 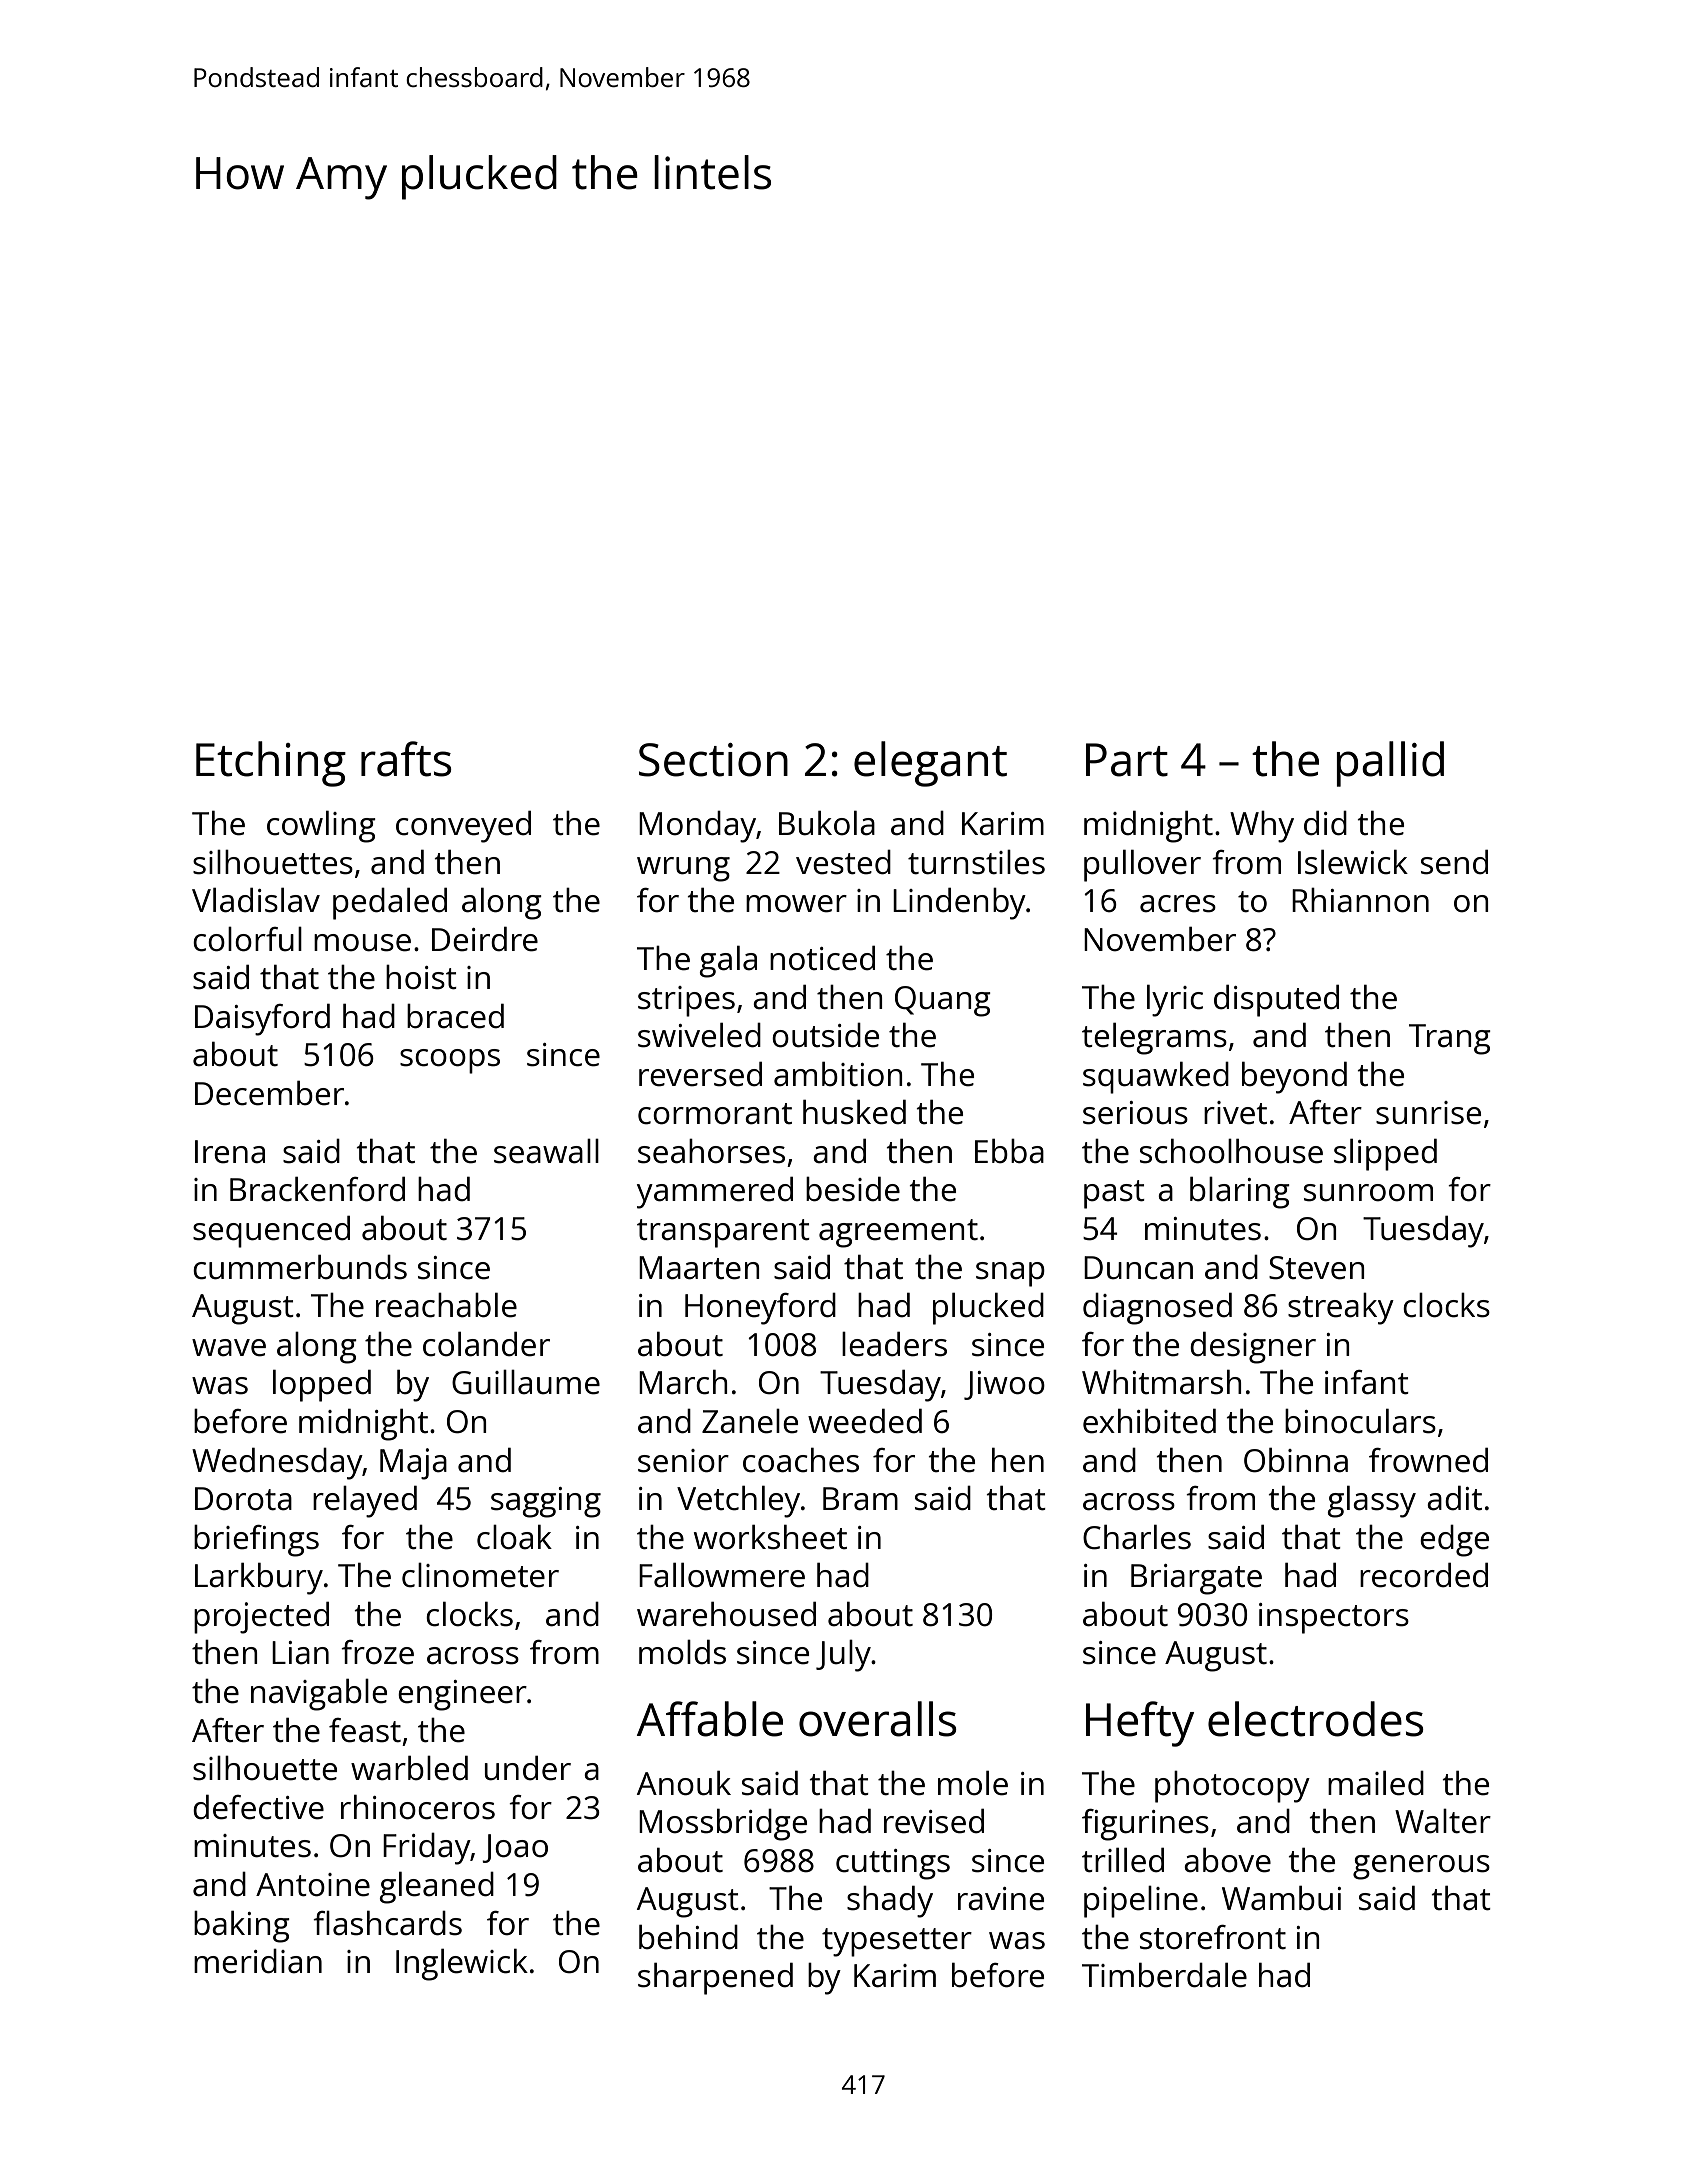 I want to click on cuttings, so click(x=893, y=1864).
